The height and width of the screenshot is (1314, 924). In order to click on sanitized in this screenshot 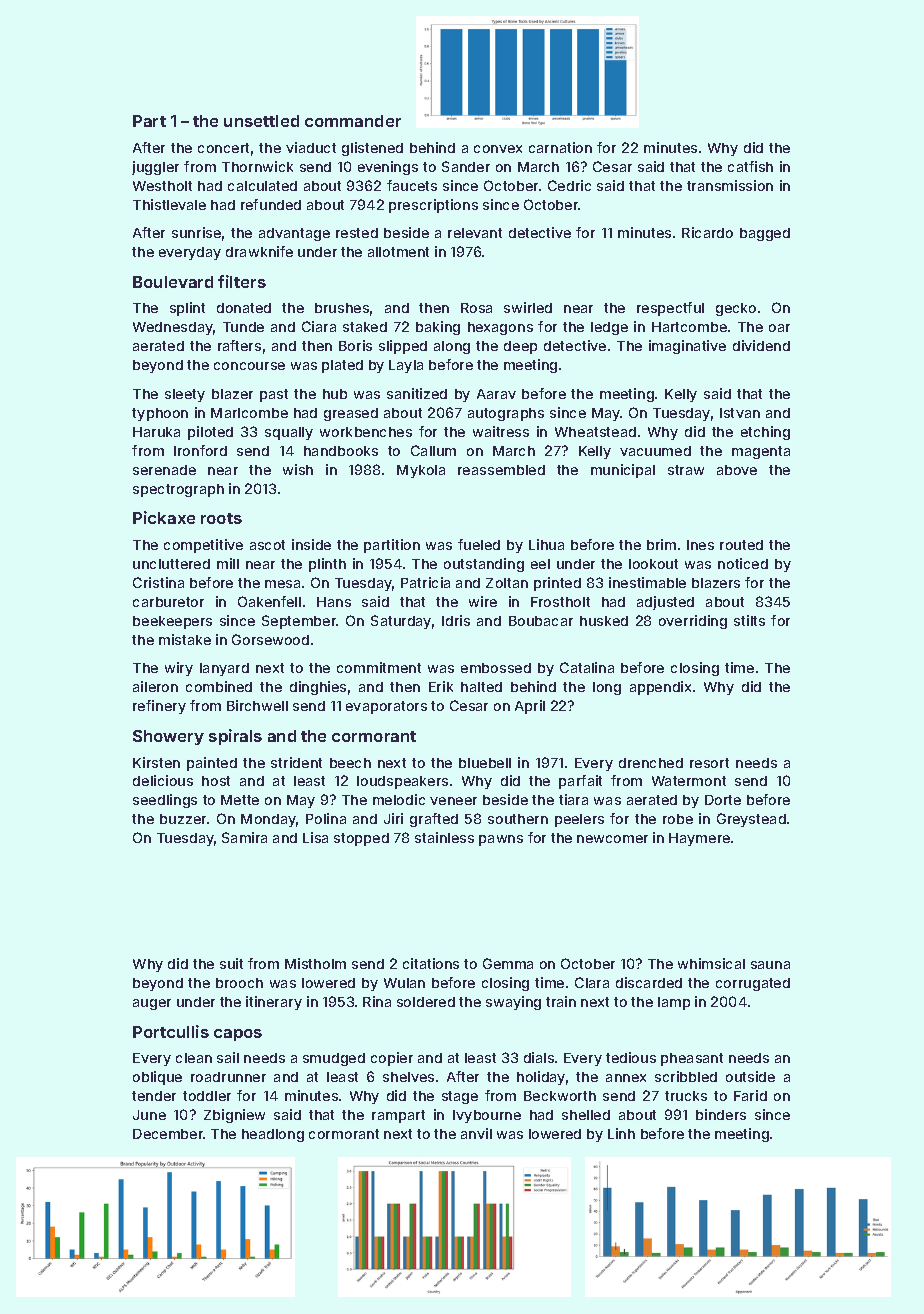, I will do `click(417, 393)`.
